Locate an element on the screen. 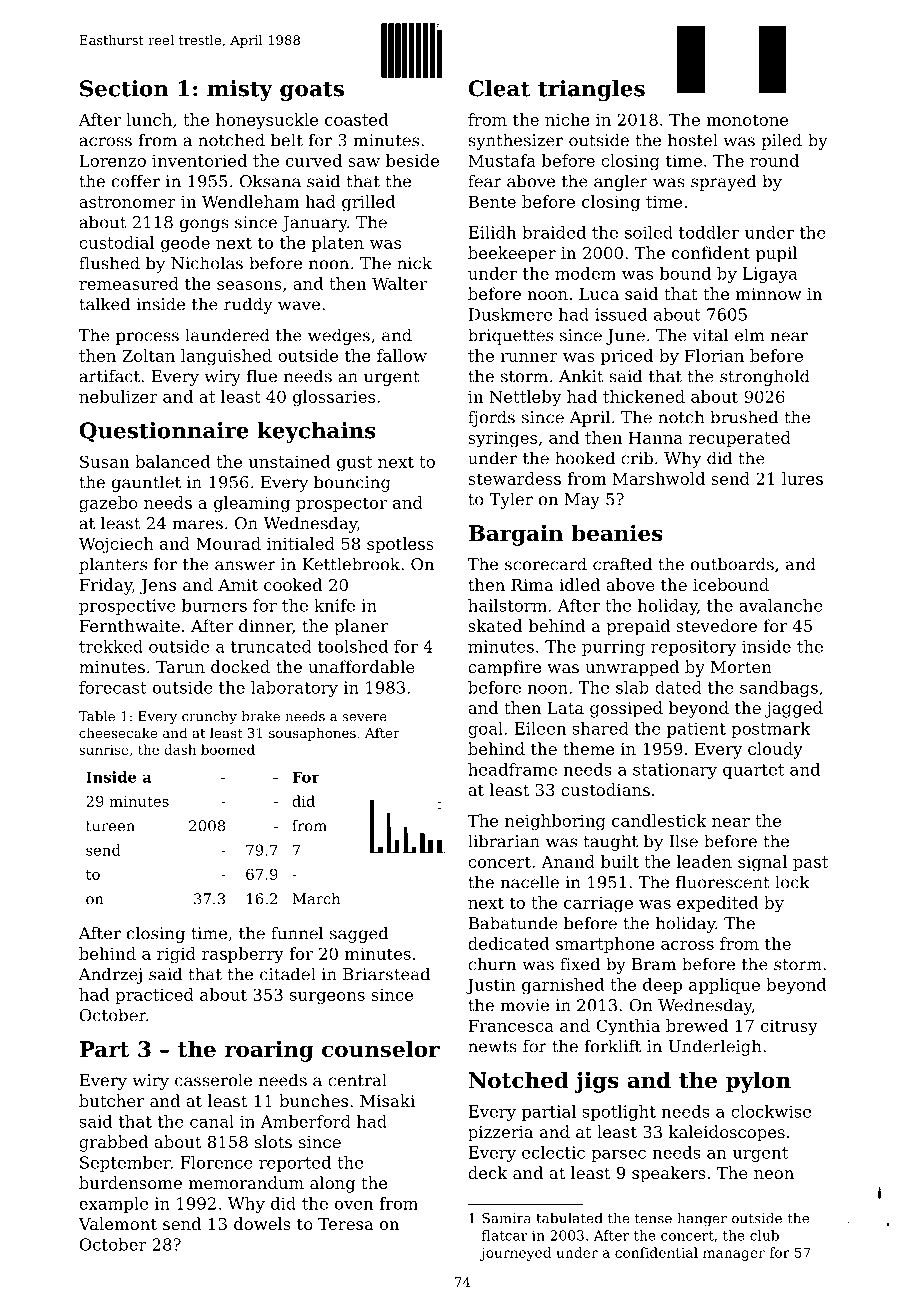 This screenshot has height=1316, width=908. tureen is located at coordinates (110, 826).
